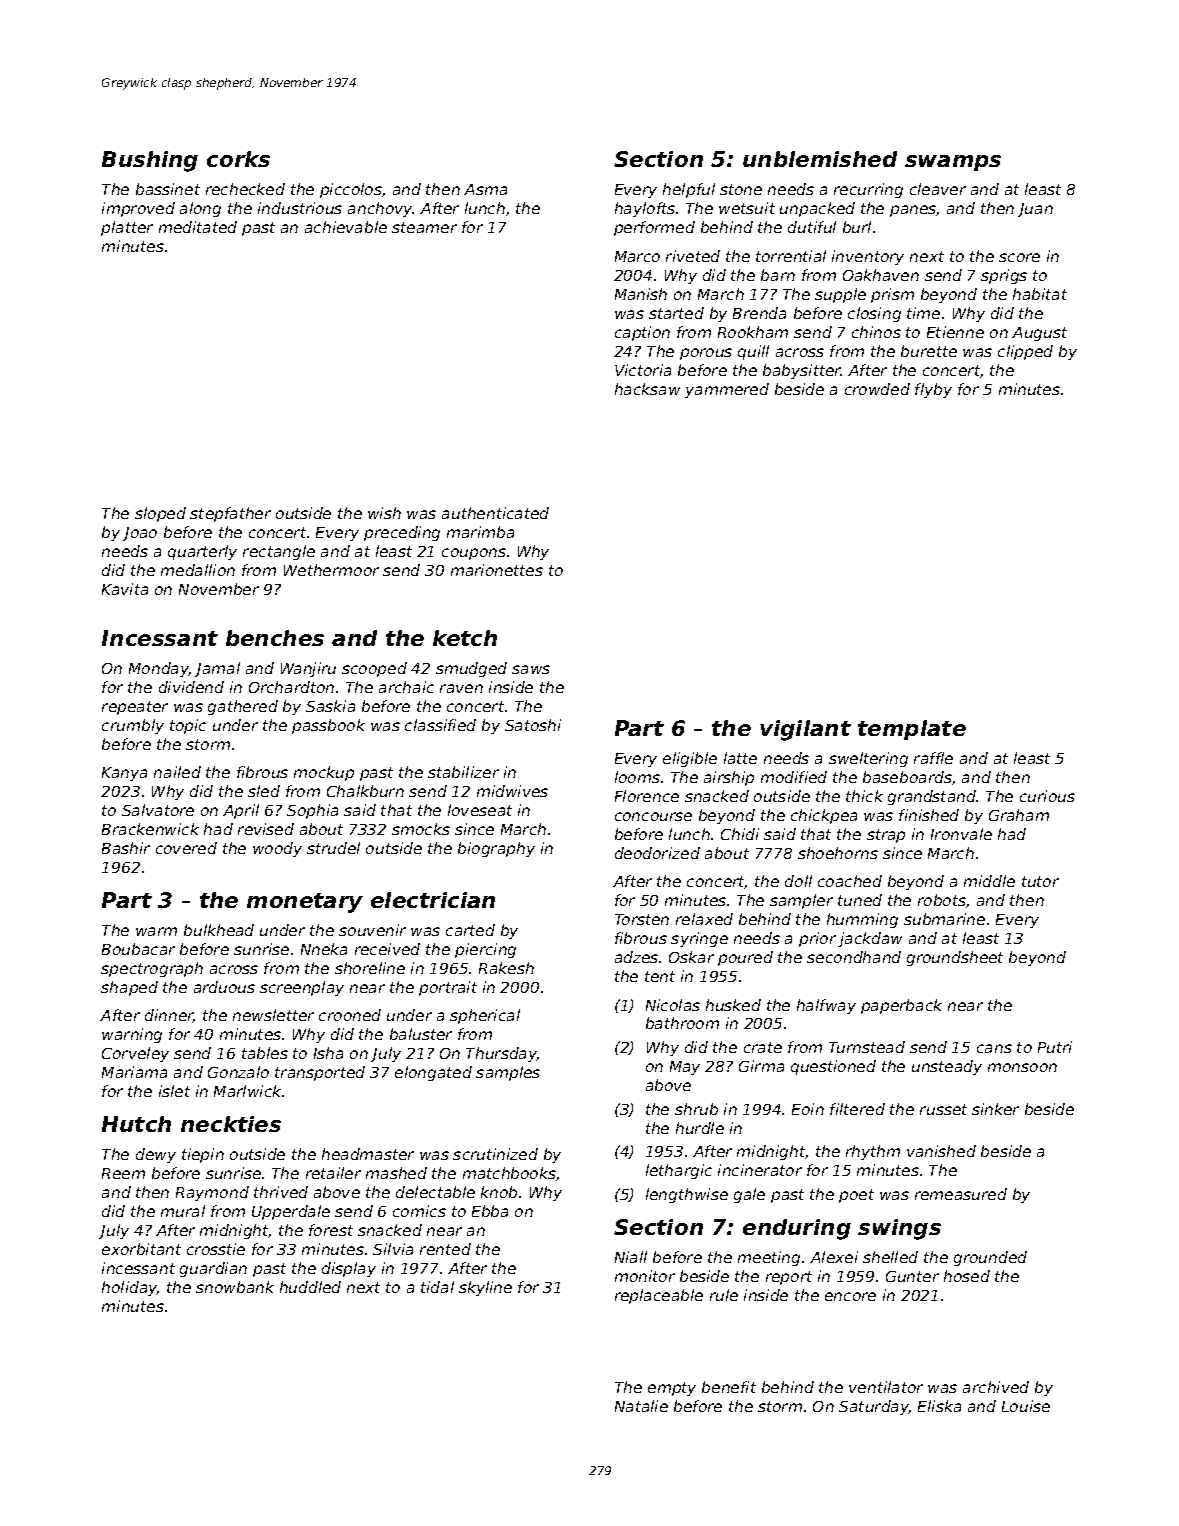 Image resolution: width=1179 pixels, height=1526 pixels. What do you see at coordinates (305, 903) in the page?
I see `monetary` at bounding box center [305, 903].
